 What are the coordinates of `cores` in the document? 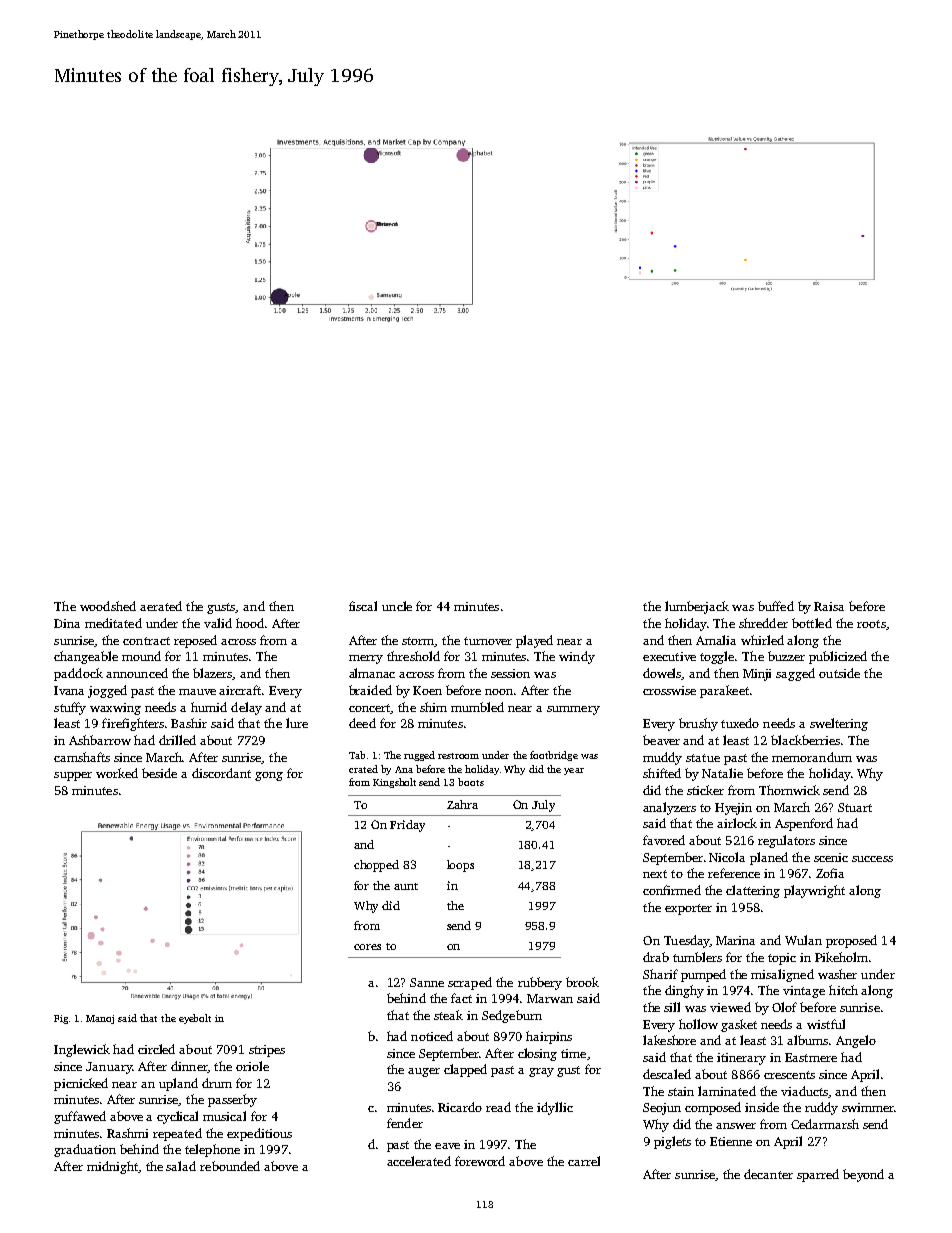 It's located at (367, 947).
